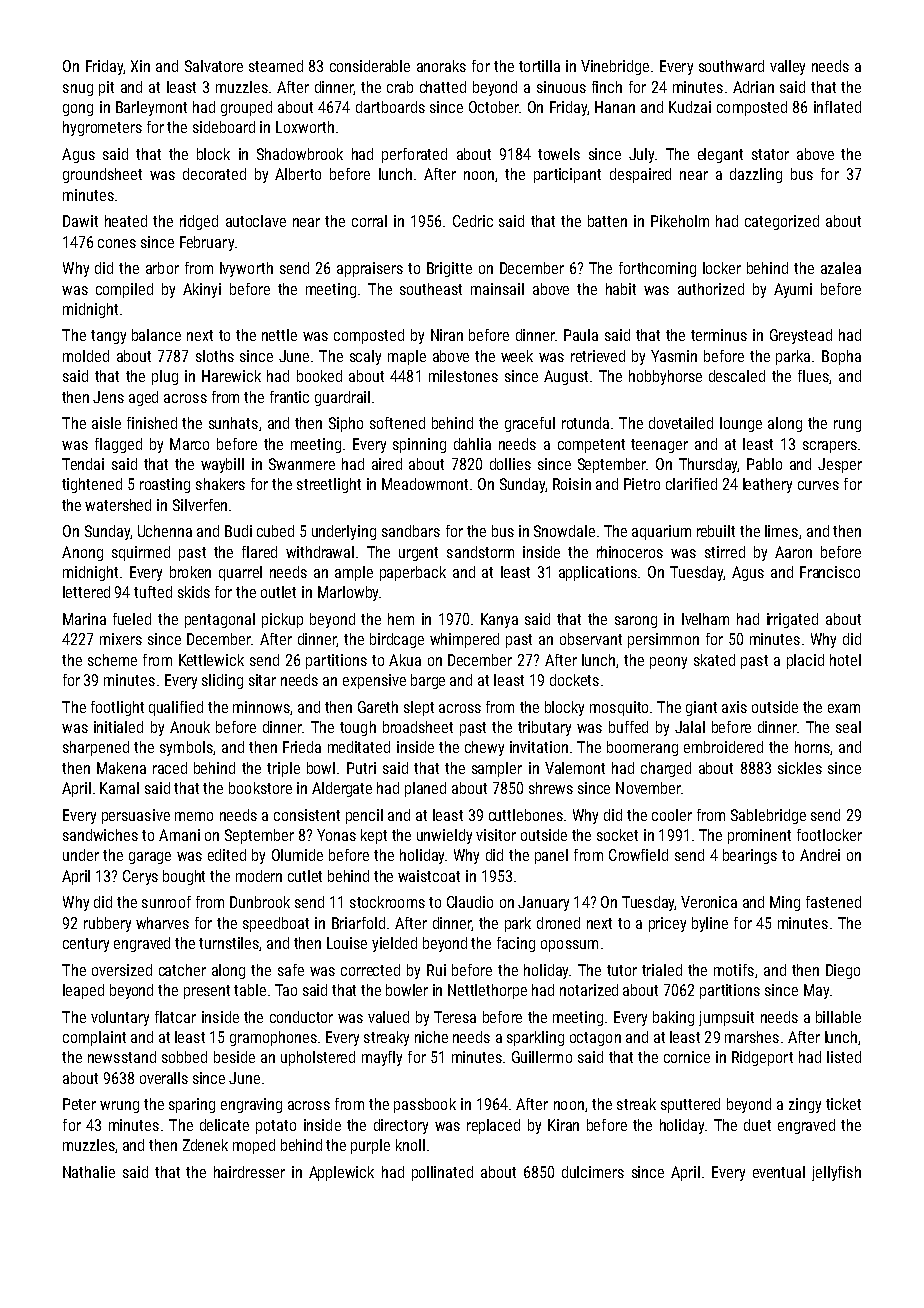 The height and width of the screenshot is (1308, 924). What do you see at coordinates (214, 66) in the screenshot?
I see `Salvatore` at bounding box center [214, 66].
